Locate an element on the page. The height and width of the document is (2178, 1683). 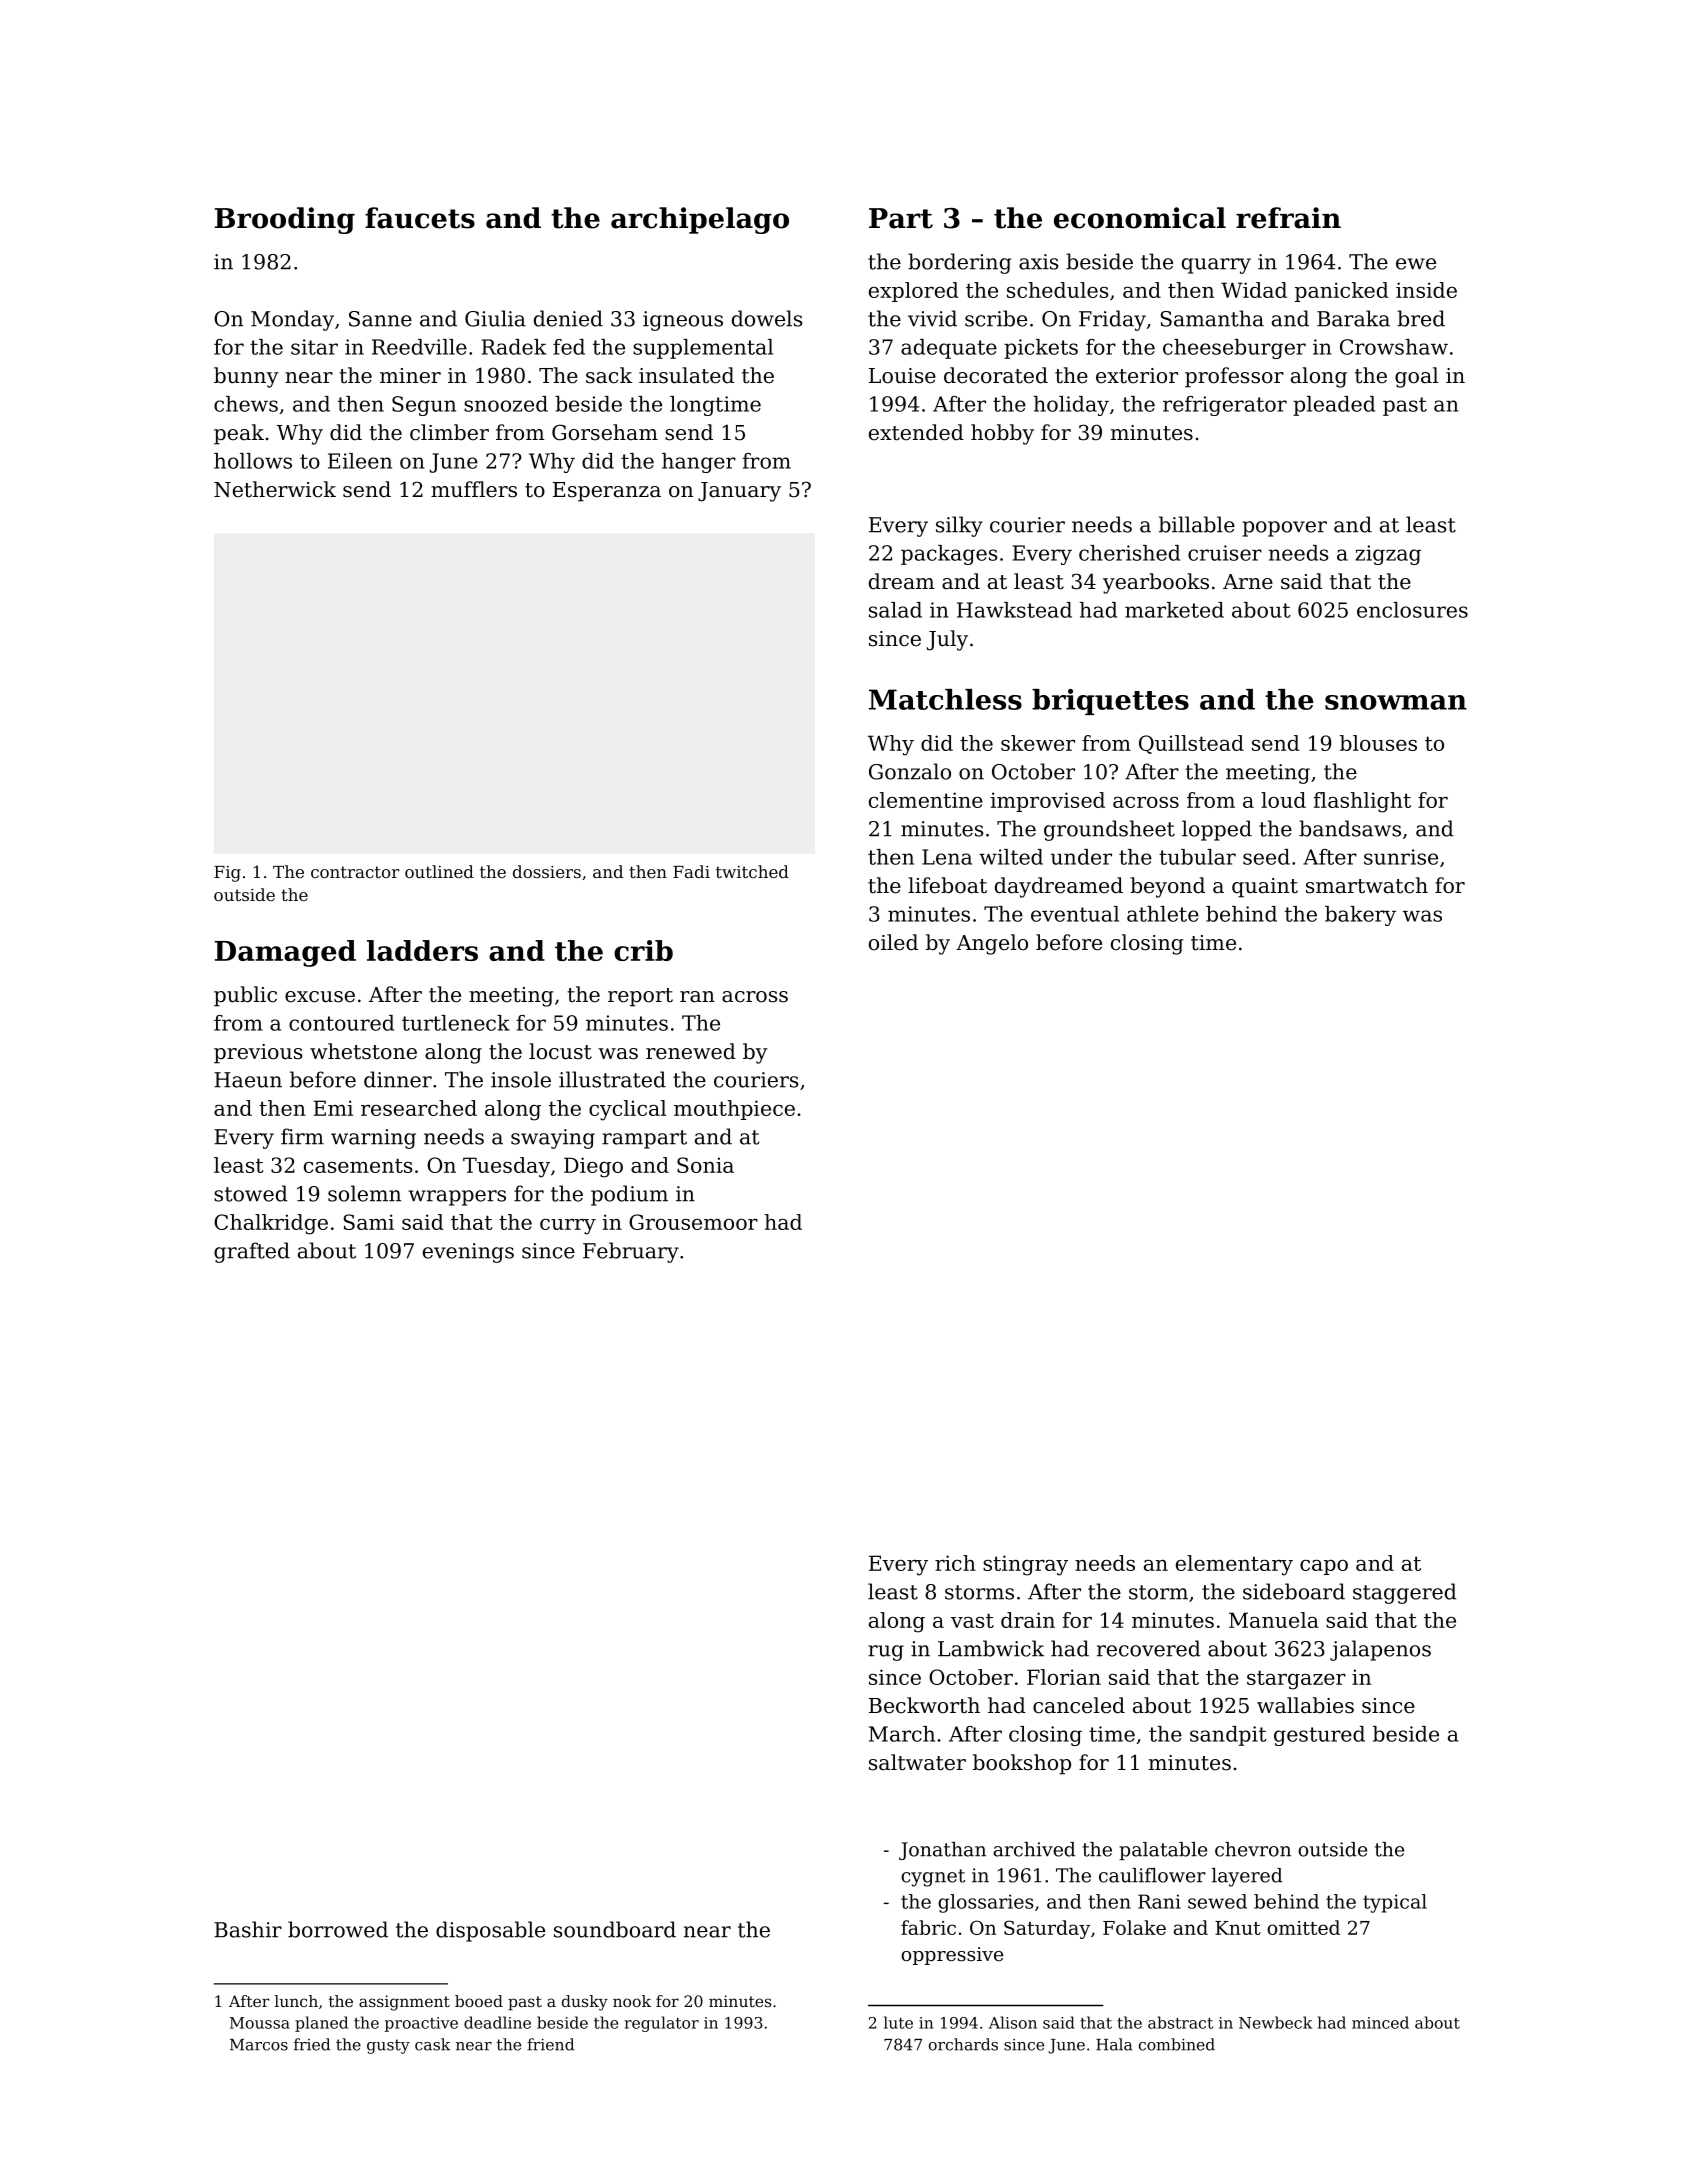
Sanne is located at coordinates (380, 319).
